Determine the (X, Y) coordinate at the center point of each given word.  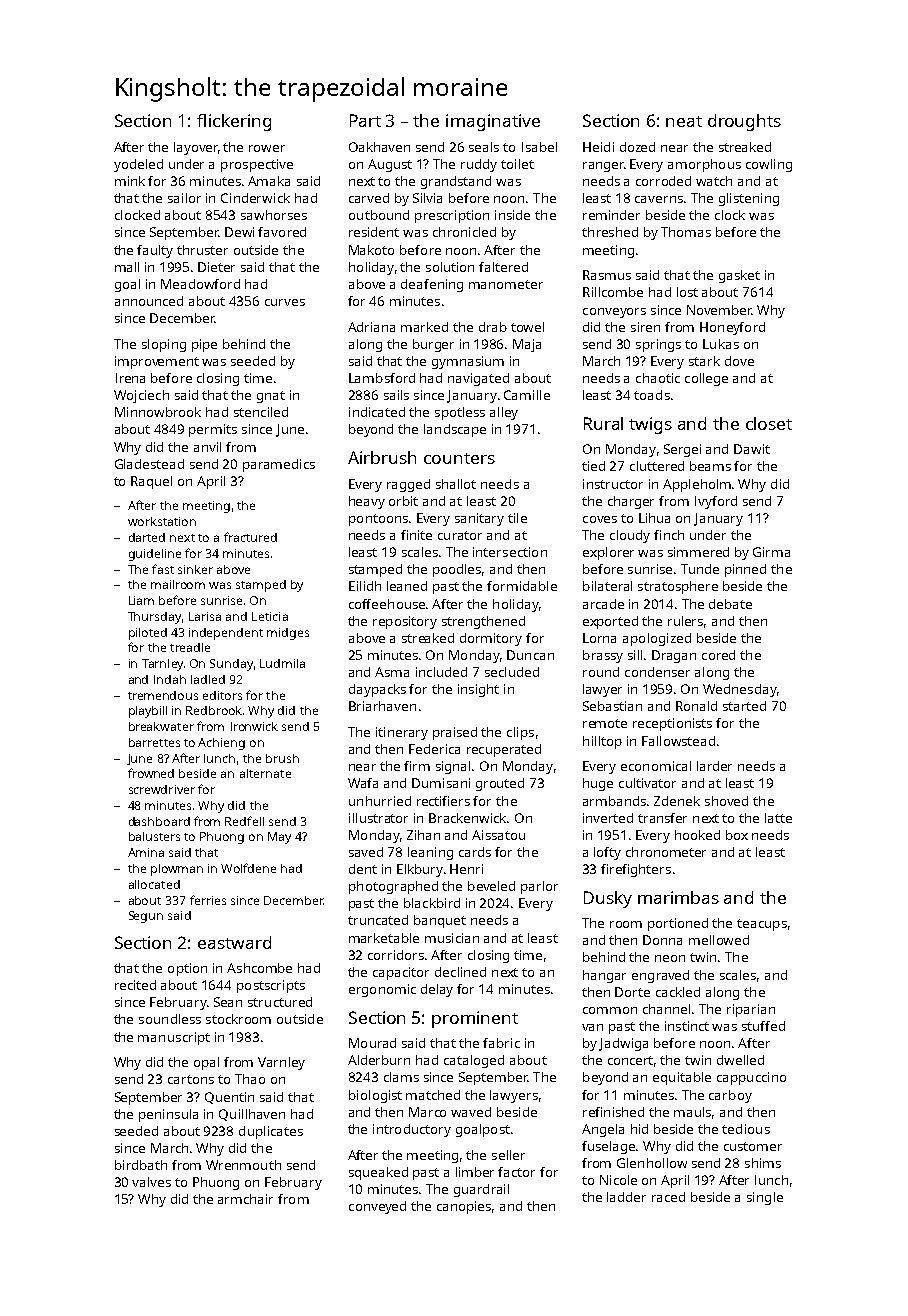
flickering (234, 122)
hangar (604, 976)
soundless (170, 1019)
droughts (744, 122)
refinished (613, 1112)
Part (365, 120)
